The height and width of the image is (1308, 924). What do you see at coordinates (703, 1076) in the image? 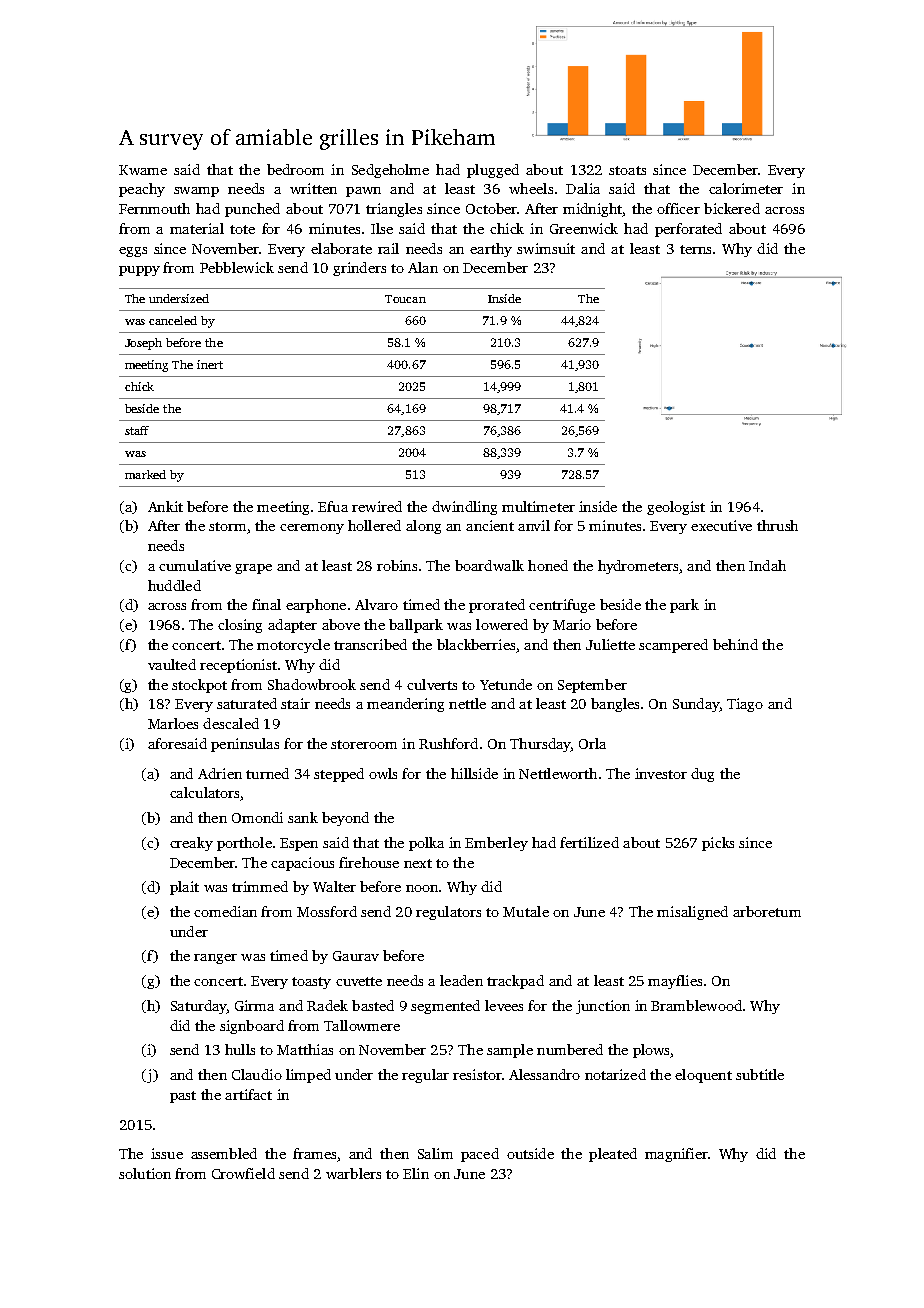
I see `eloquent` at bounding box center [703, 1076].
